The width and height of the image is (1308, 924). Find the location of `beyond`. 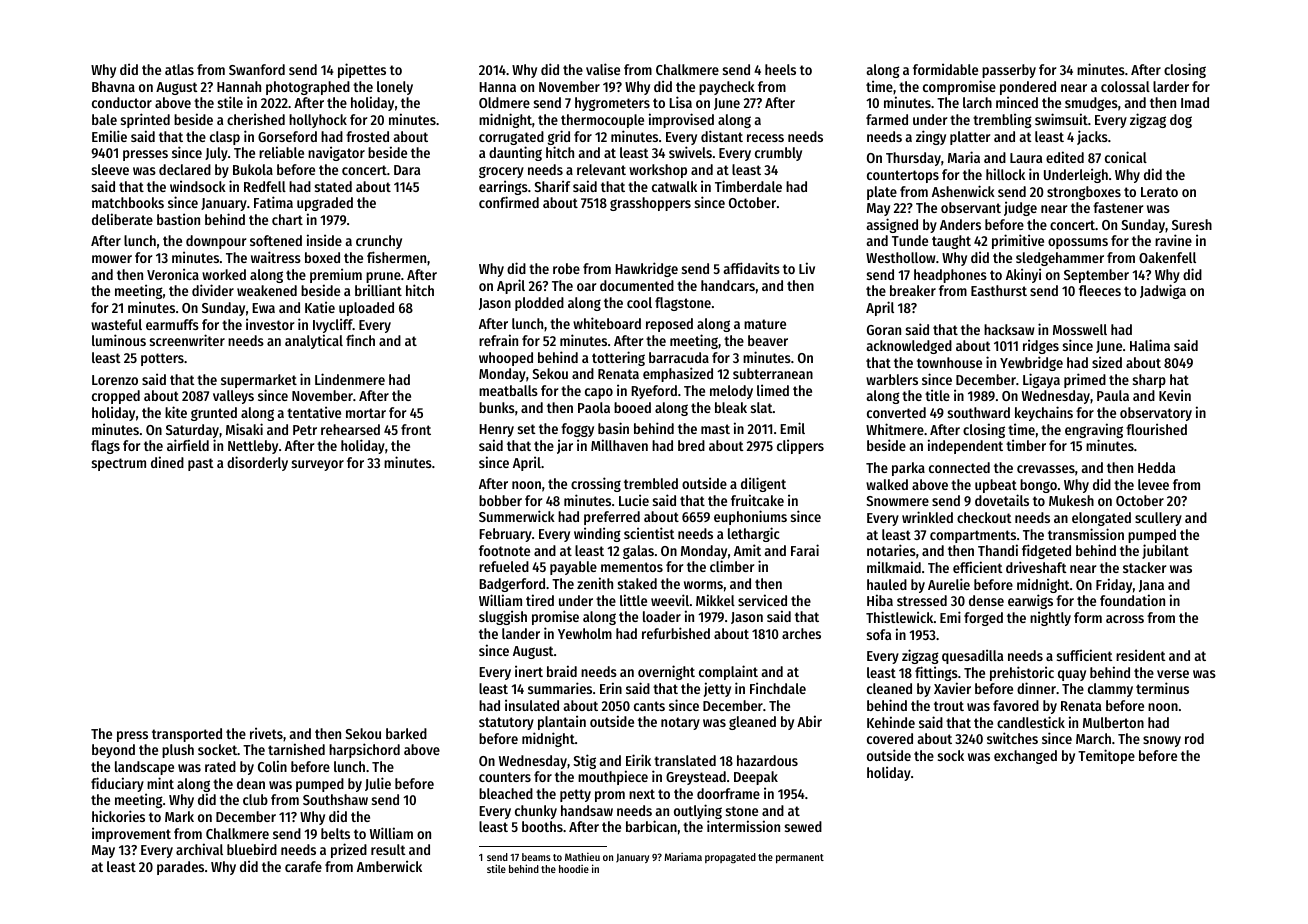

beyond is located at coordinates (113, 751).
